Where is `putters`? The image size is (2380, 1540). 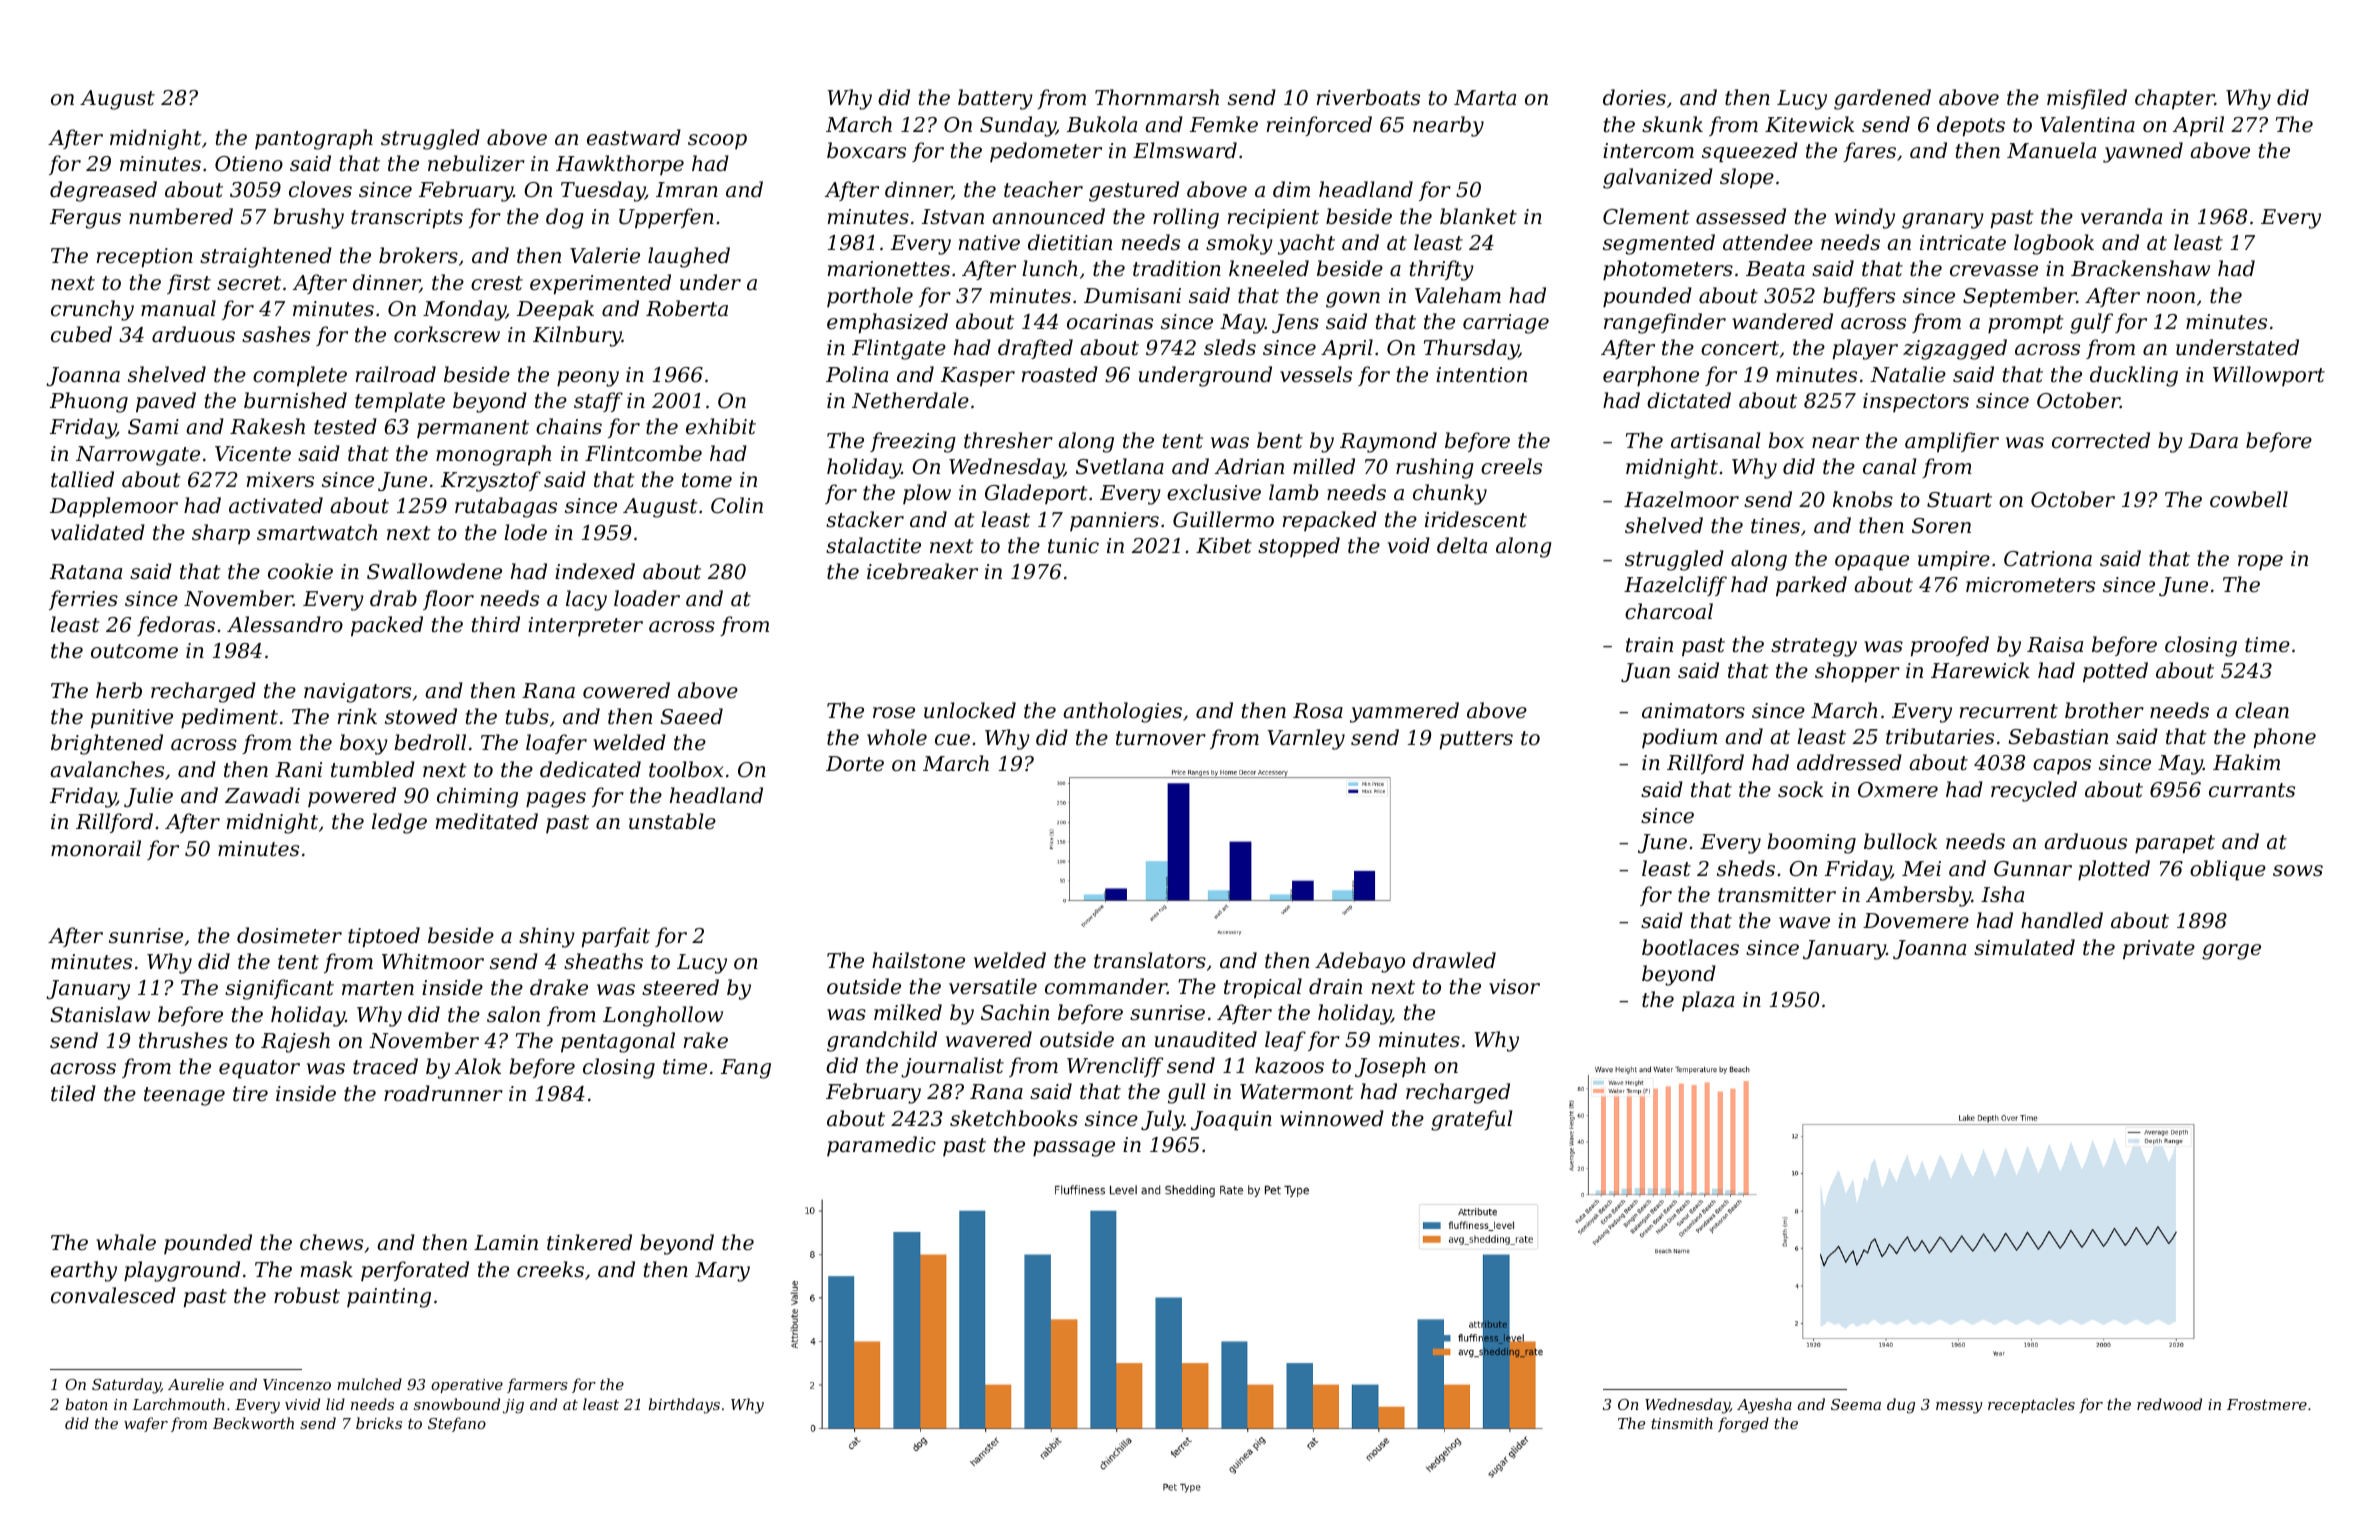
putters is located at coordinates (1476, 740).
